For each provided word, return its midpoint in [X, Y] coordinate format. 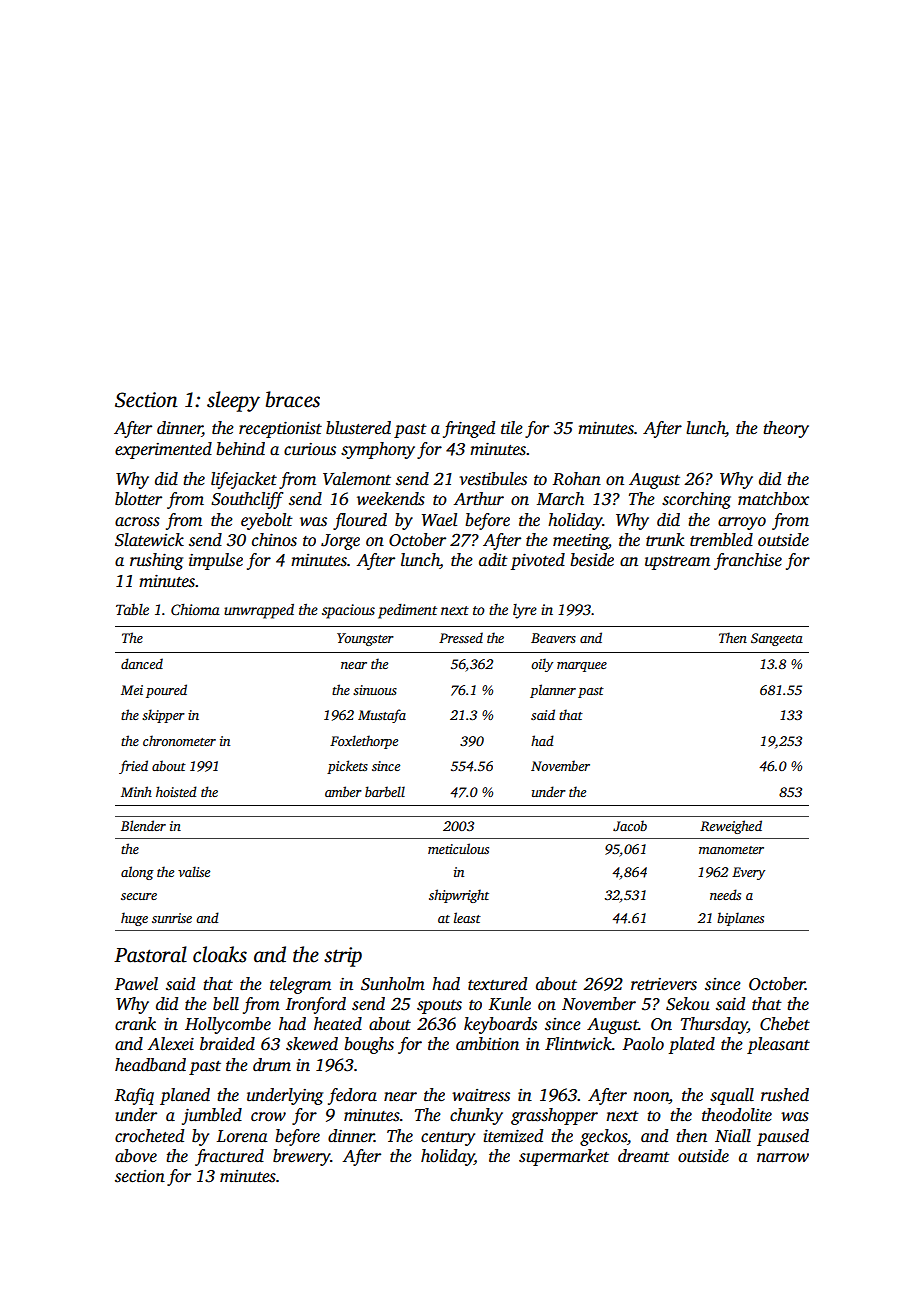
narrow [783, 1158]
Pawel [136, 984]
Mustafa [382, 716]
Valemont [357, 479]
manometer [731, 850]
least [467, 917]
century [448, 1139]
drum [272, 1065]
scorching [696, 500]
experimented [163, 450]
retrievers [664, 984]
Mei [132, 690]
